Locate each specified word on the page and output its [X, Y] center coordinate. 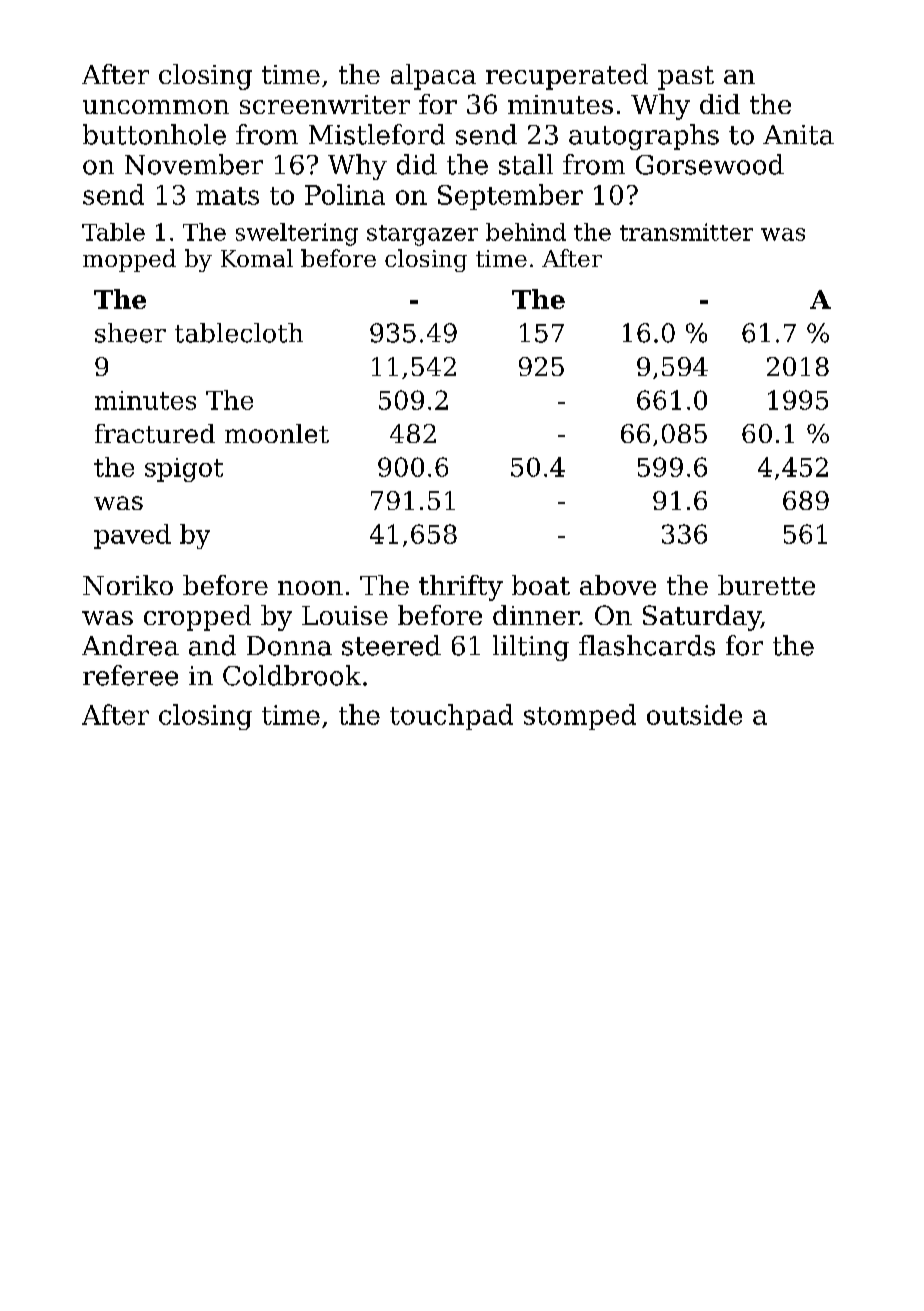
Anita [798, 135]
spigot [184, 470]
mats [227, 196]
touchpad [451, 717]
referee [130, 675]
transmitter [686, 232]
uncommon [156, 107]
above [618, 585]
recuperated [567, 77]
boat [541, 585]
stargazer [422, 235]
